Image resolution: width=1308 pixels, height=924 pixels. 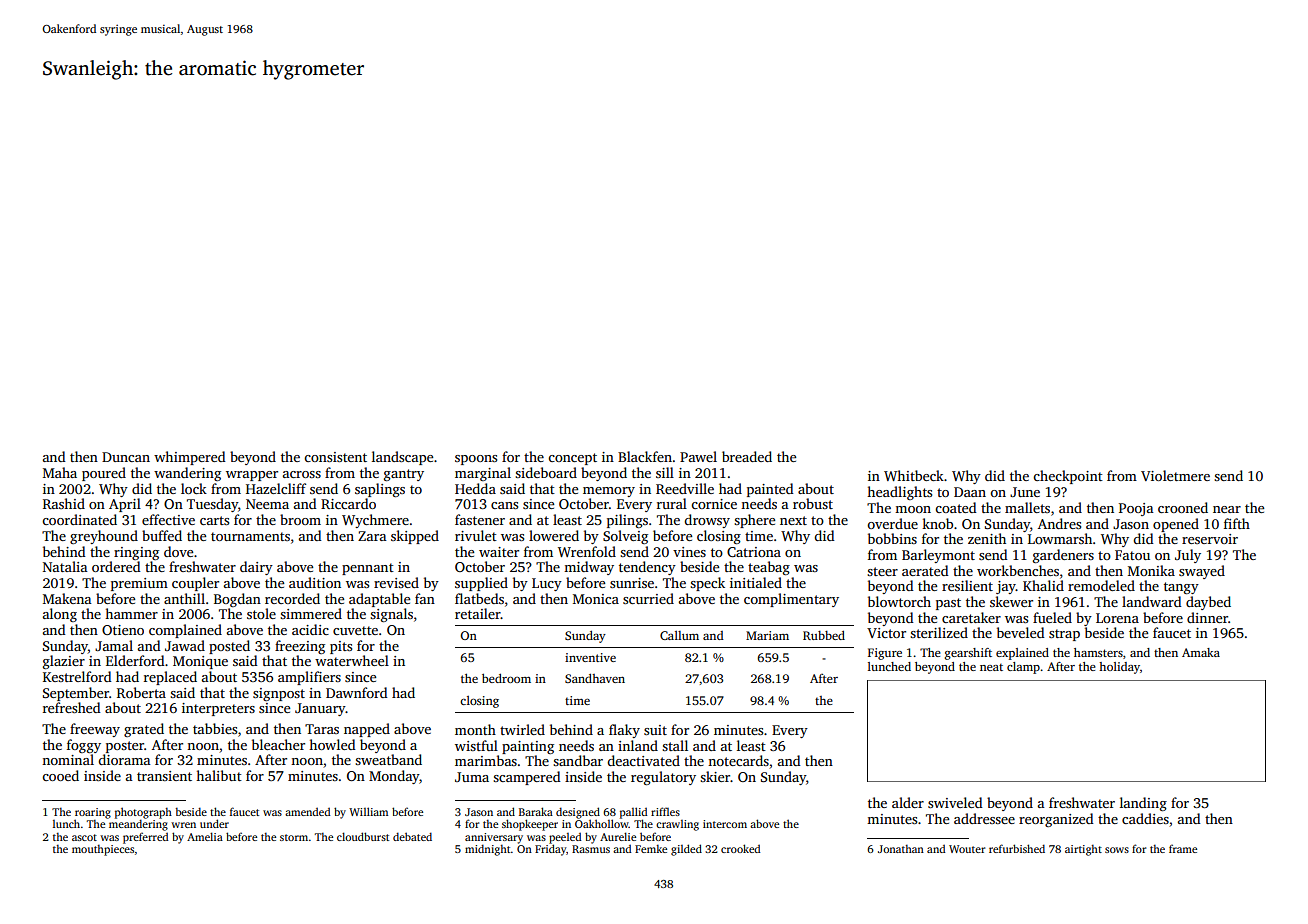 What do you see at coordinates (60, 775) in the image?
I see `cooed` at bounding box center [60, 775].
